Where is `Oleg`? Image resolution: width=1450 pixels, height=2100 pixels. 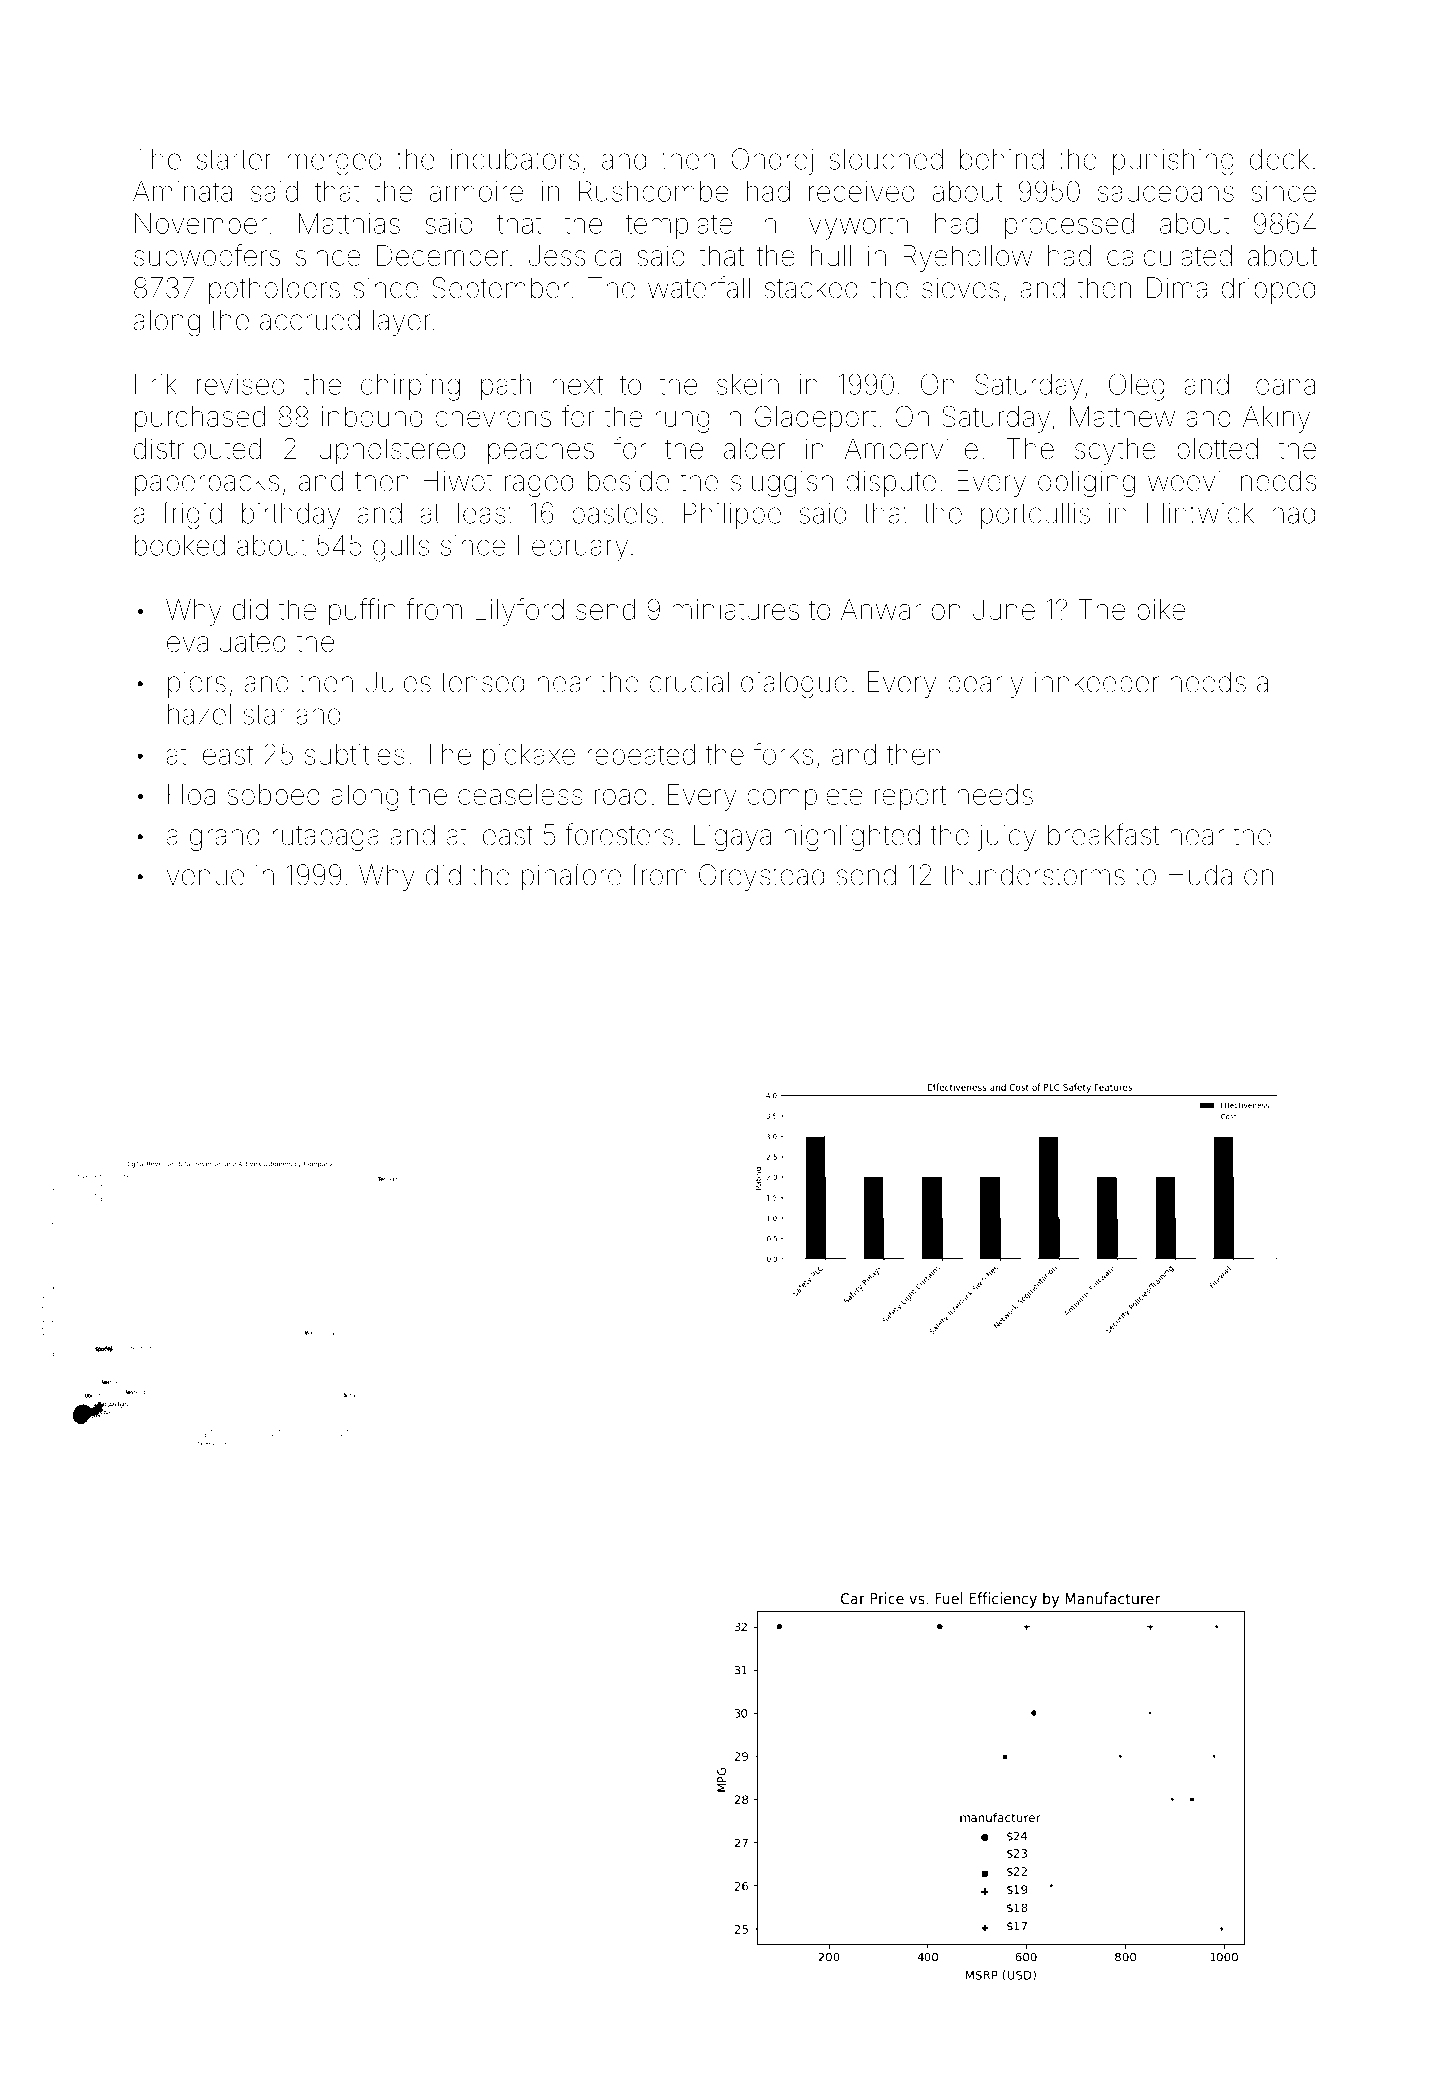
Oleg is located at coordinates (1137, 387).
